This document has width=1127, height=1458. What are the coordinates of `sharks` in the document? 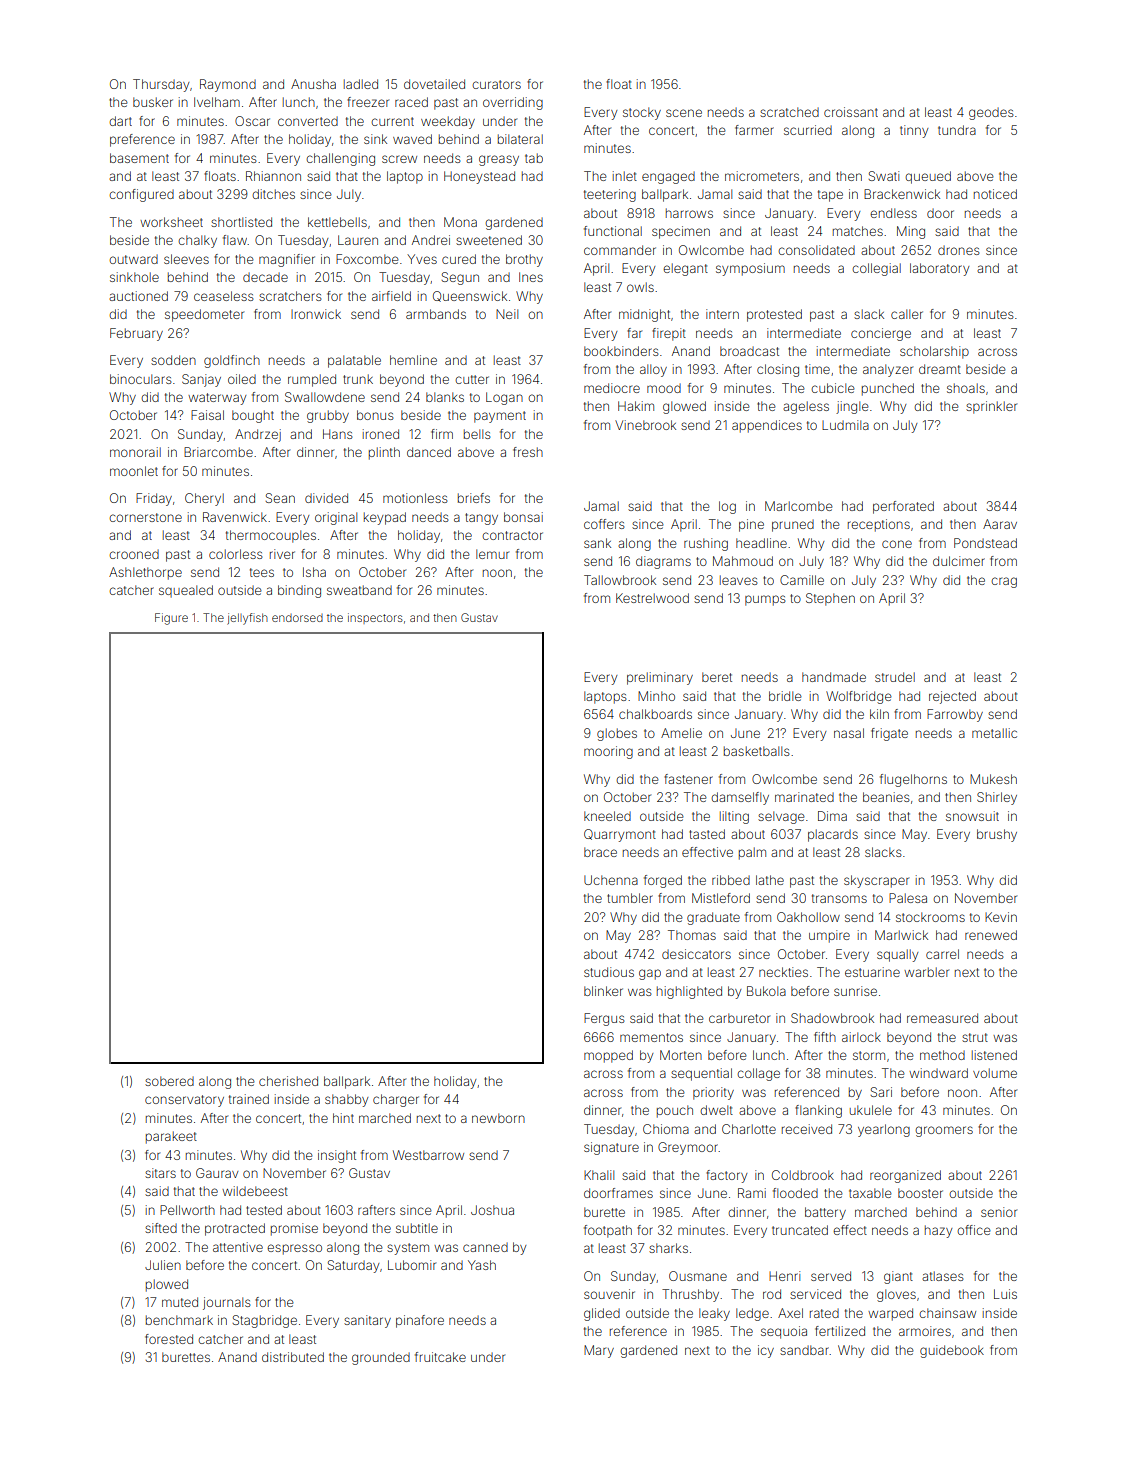 It's located at (668, 1248).
